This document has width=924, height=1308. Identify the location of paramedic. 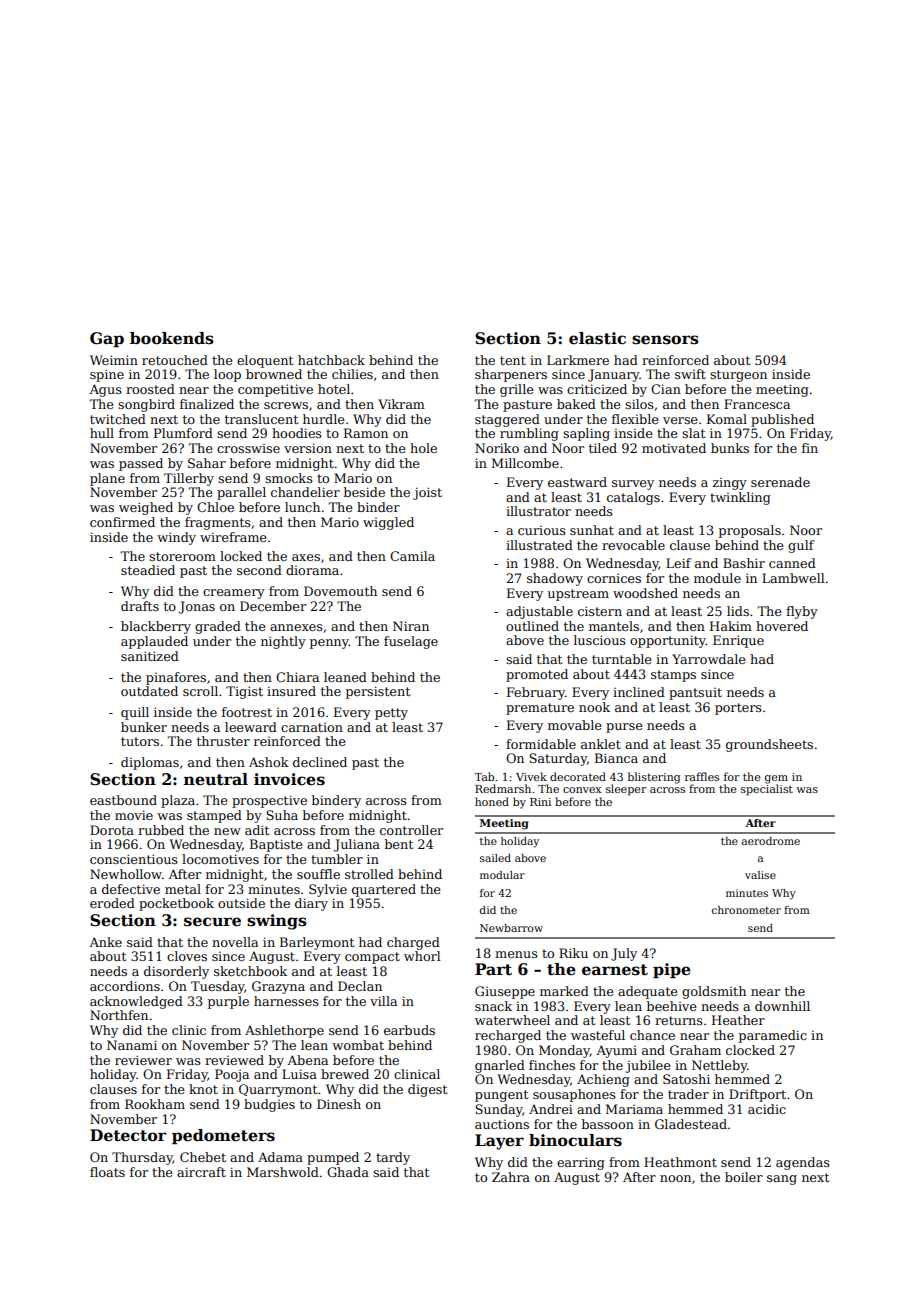
(773, 1036).
